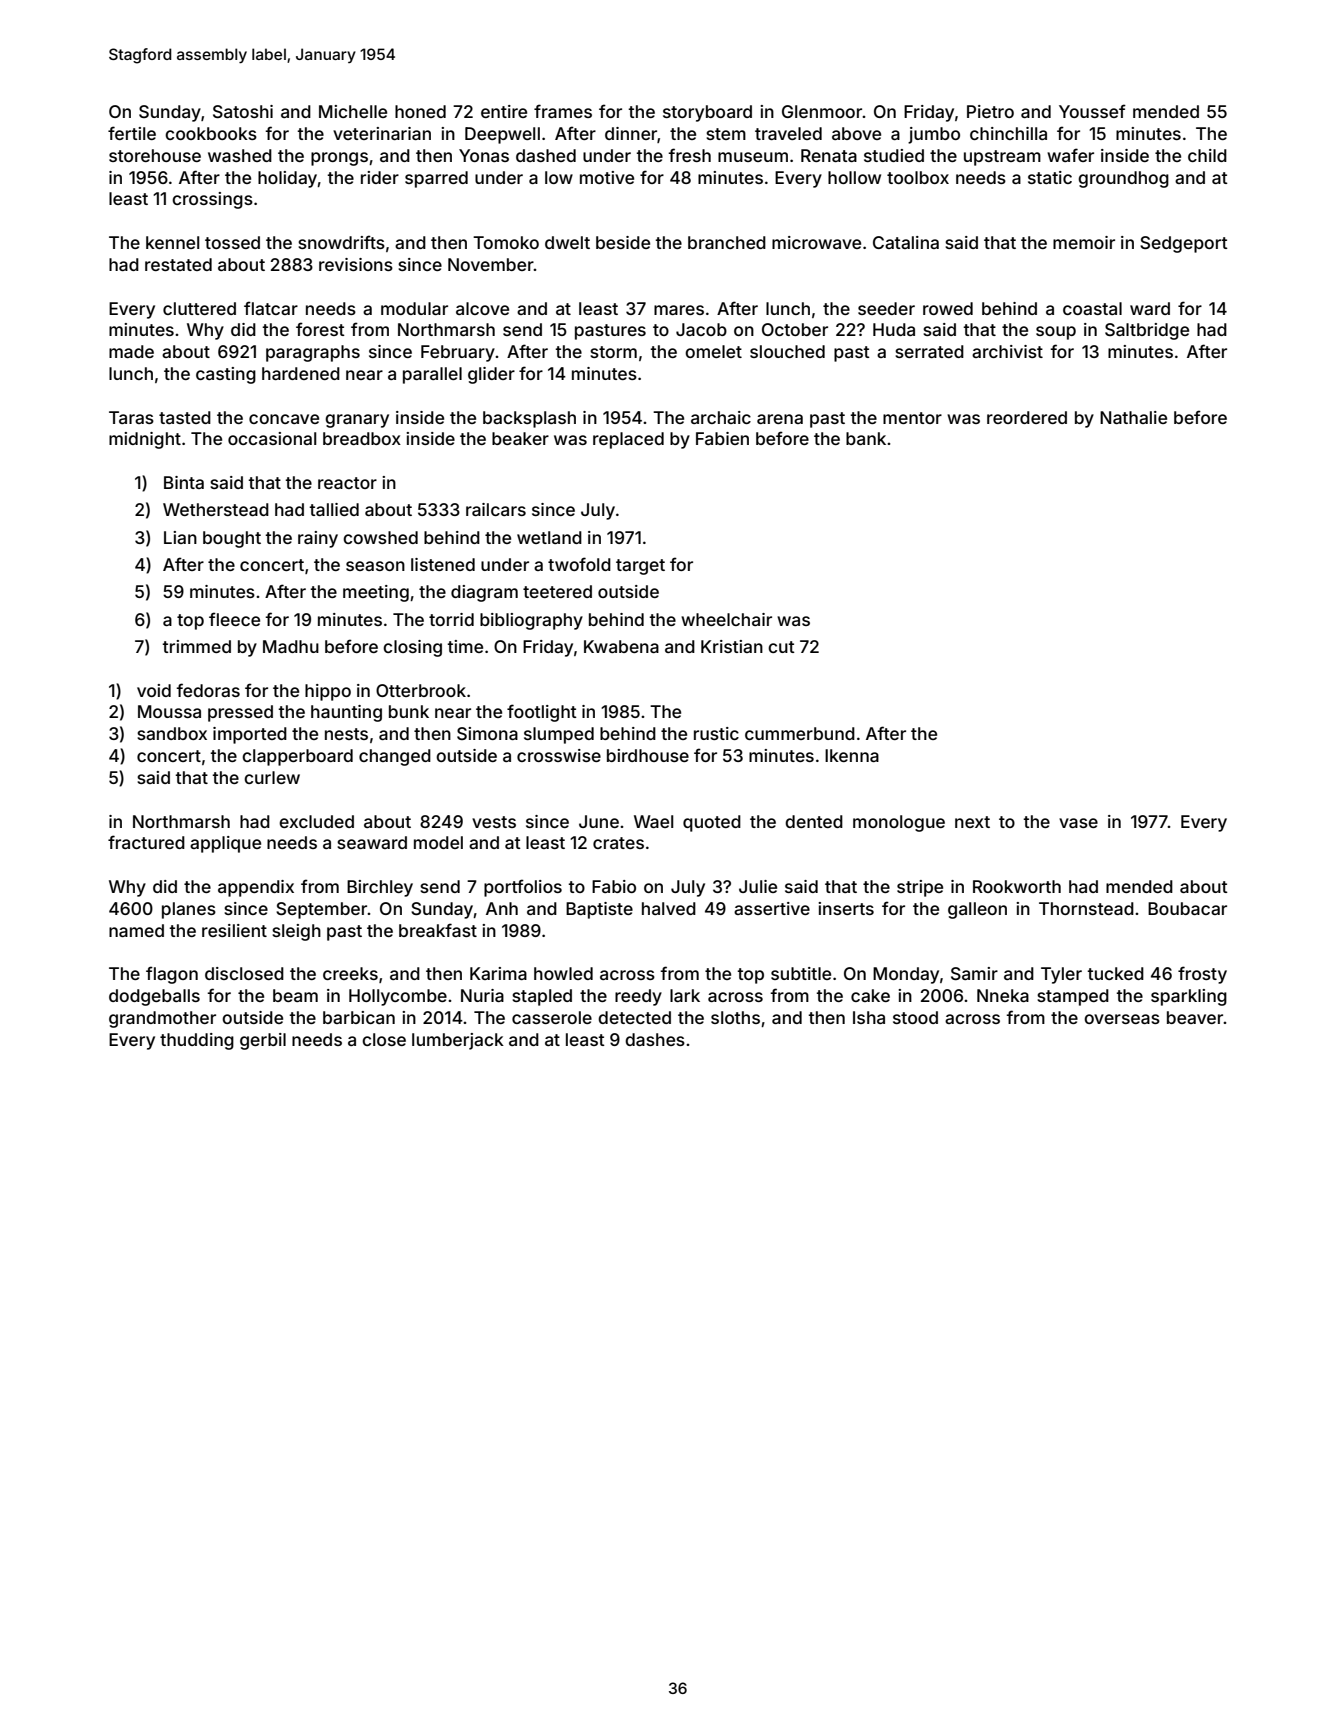 The width and height of the screenshot is (1336, 1729). I want to click on pressed, so click(240, 713).
